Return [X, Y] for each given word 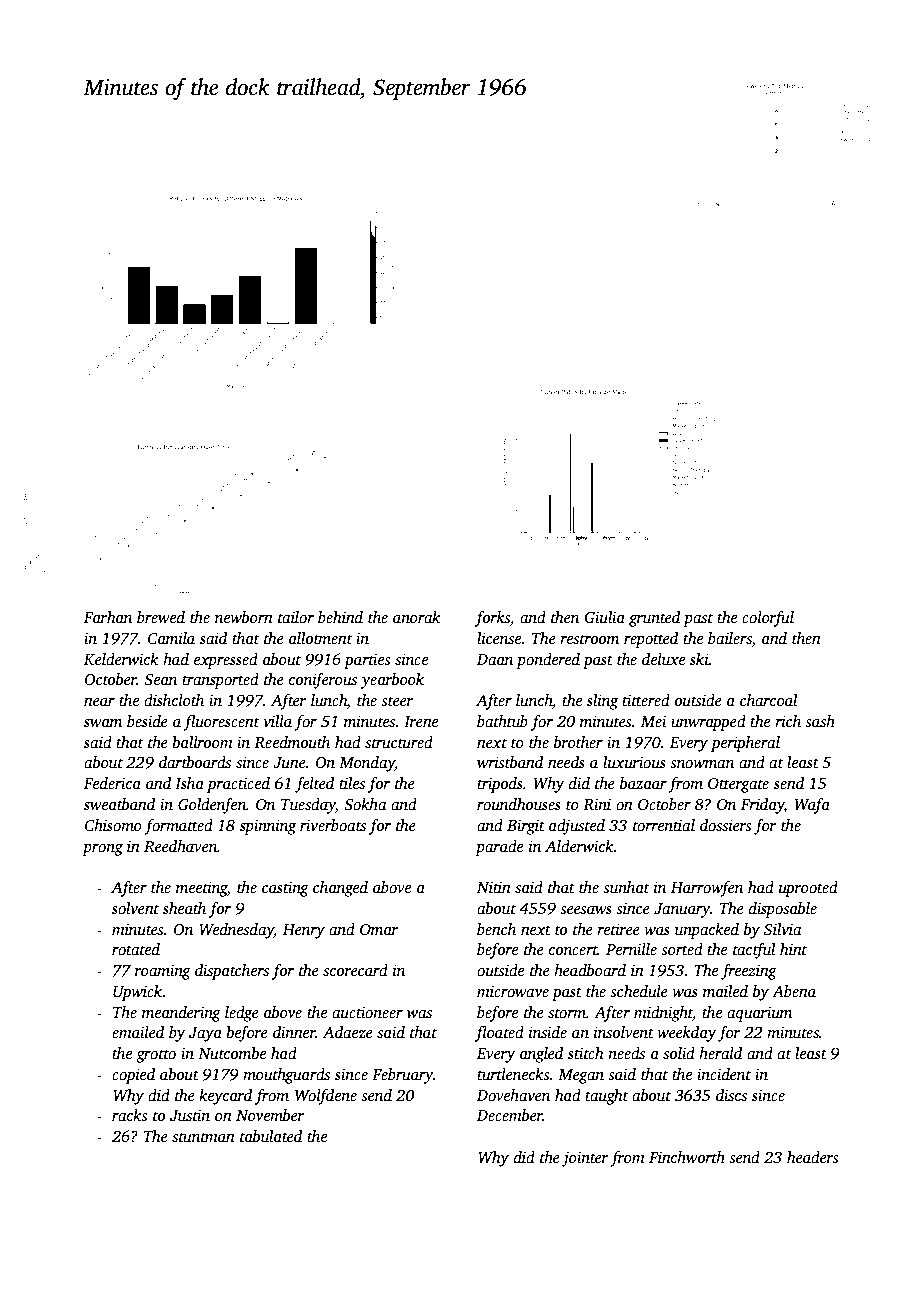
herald [720, 1053]
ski [699, 659]
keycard [225, 1097]
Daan [495, 659]
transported [220, 681]
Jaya [205, 1034]
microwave [513, 991]
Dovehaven [513, 1095]
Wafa [812, 806]
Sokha [365, 804]
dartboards [195, 762]
